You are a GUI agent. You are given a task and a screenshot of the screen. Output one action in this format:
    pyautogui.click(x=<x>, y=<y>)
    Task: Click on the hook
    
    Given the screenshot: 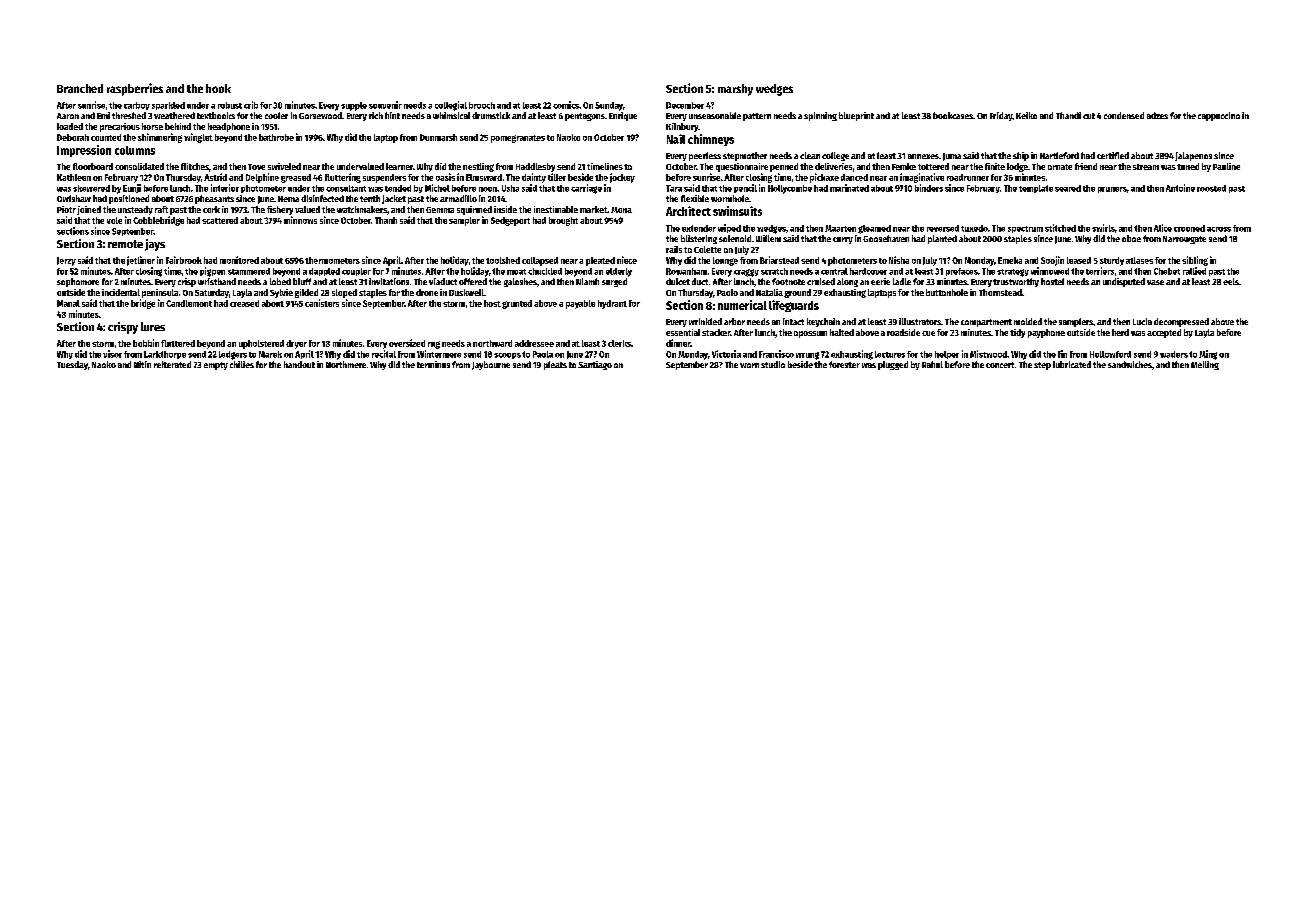 What is the action you would take?
    pyautogui.click(x=218, y=88)
